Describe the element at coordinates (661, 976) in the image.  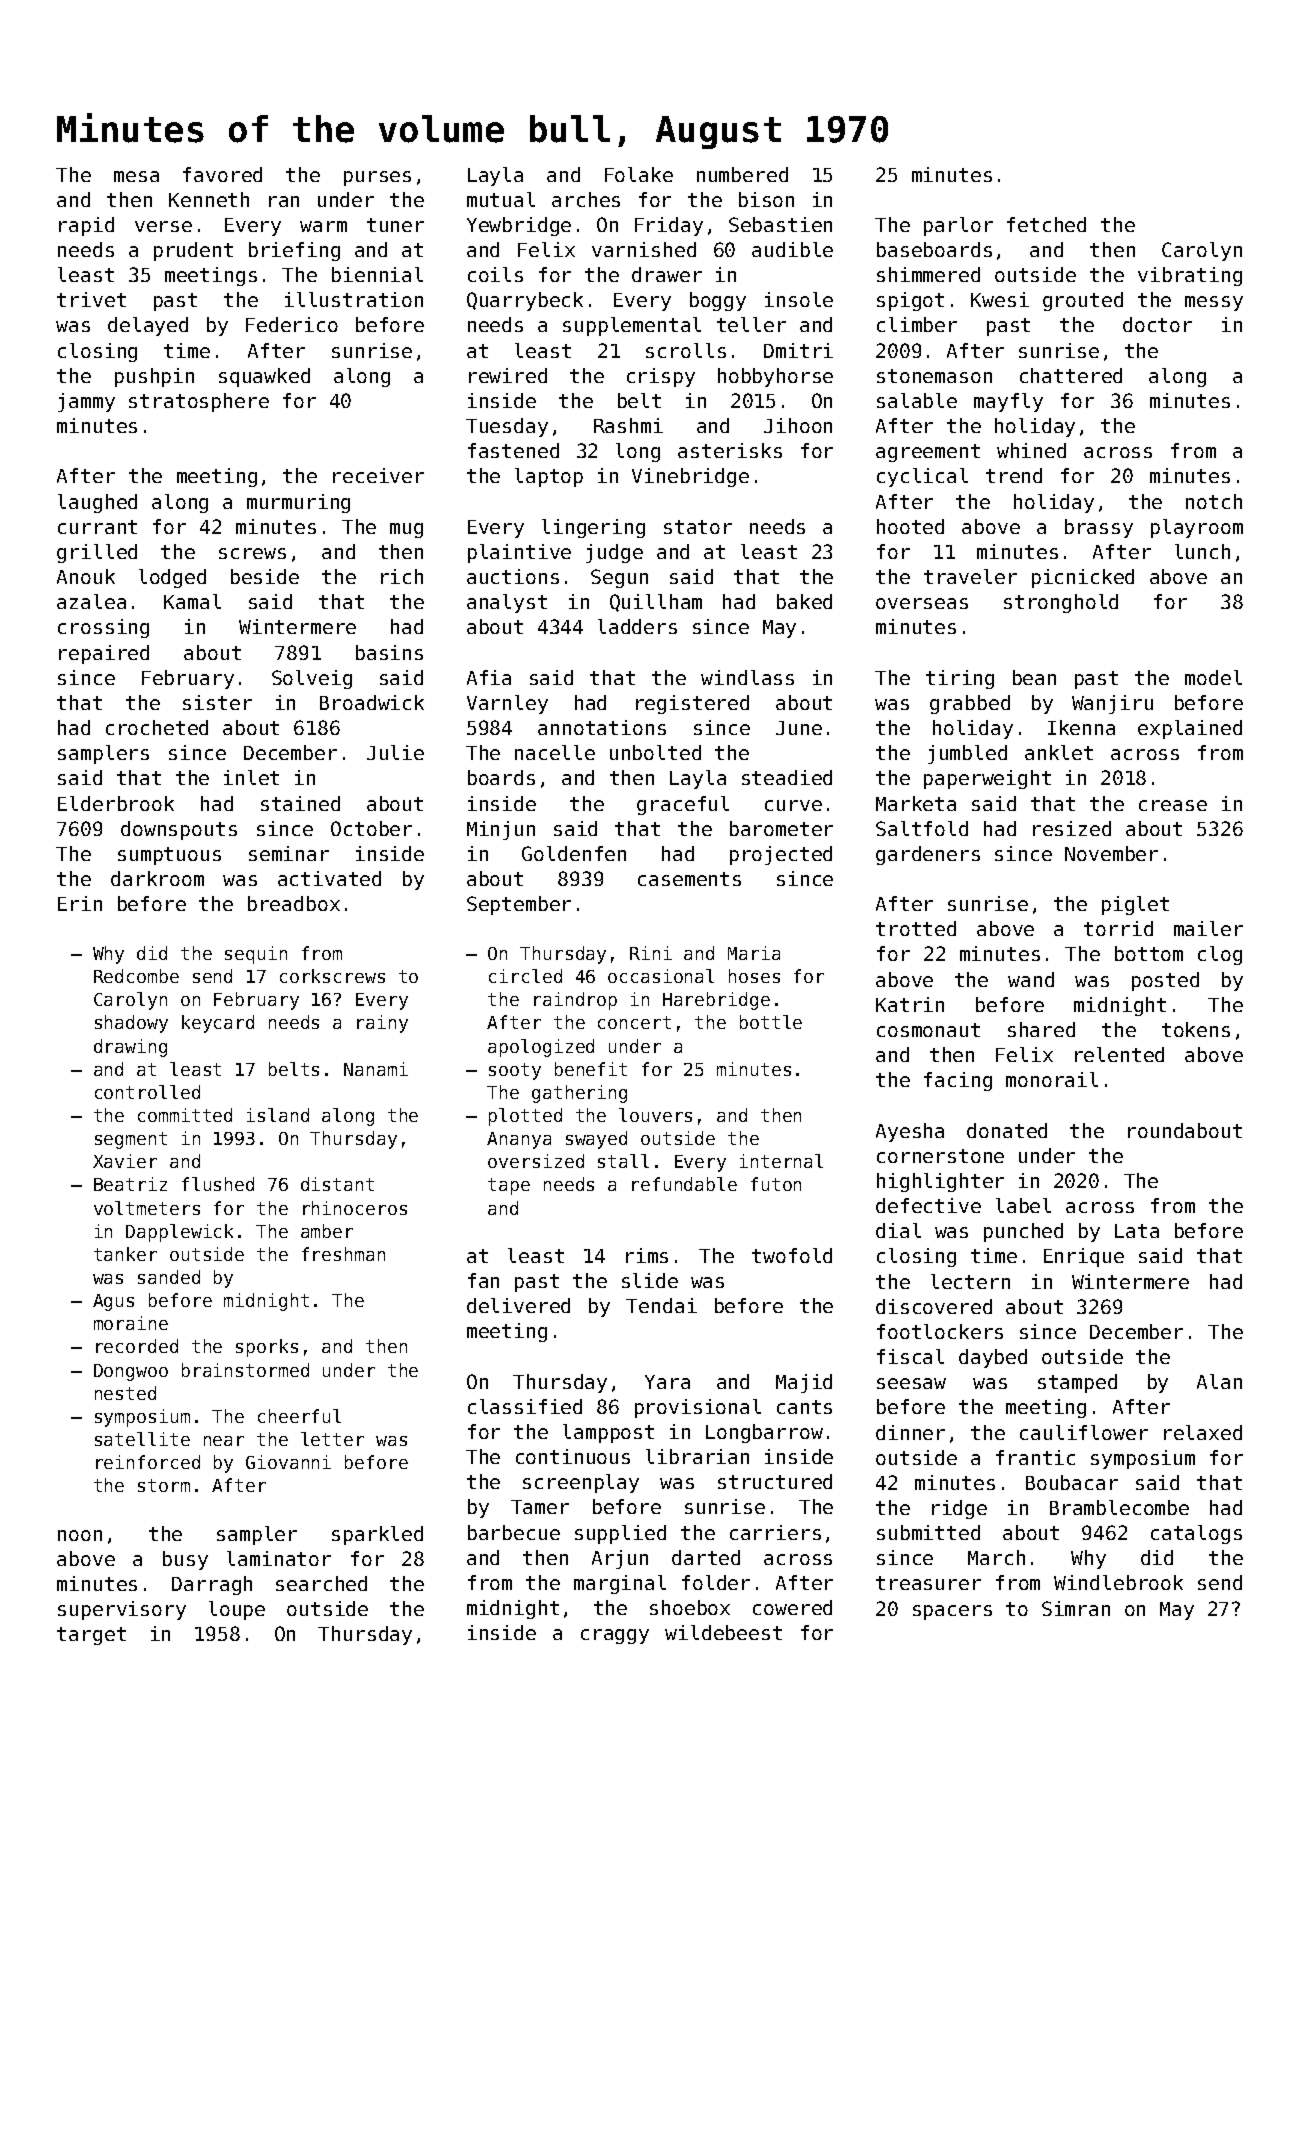
I see `occasional` at that location.
